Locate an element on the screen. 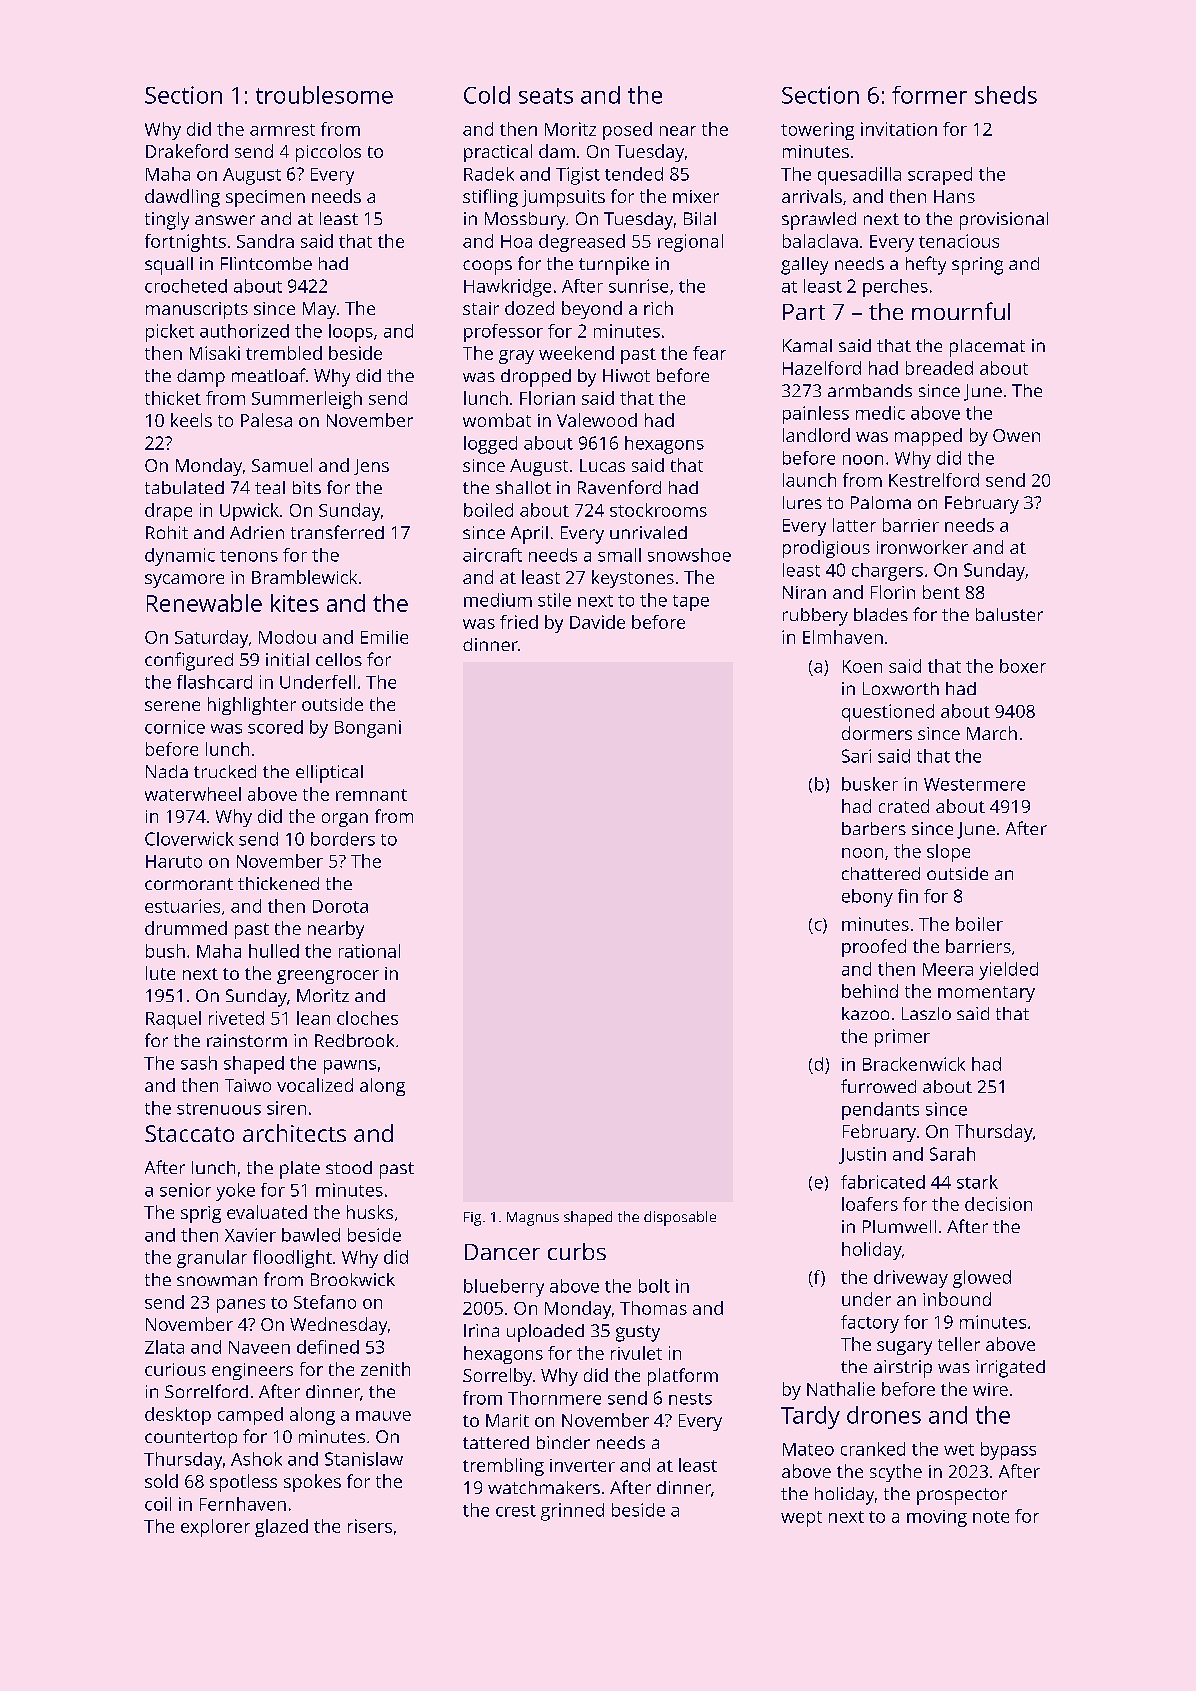 The width and height of the screenshot is (1196, 1691). ebony is located at coordinates (867, 898).
